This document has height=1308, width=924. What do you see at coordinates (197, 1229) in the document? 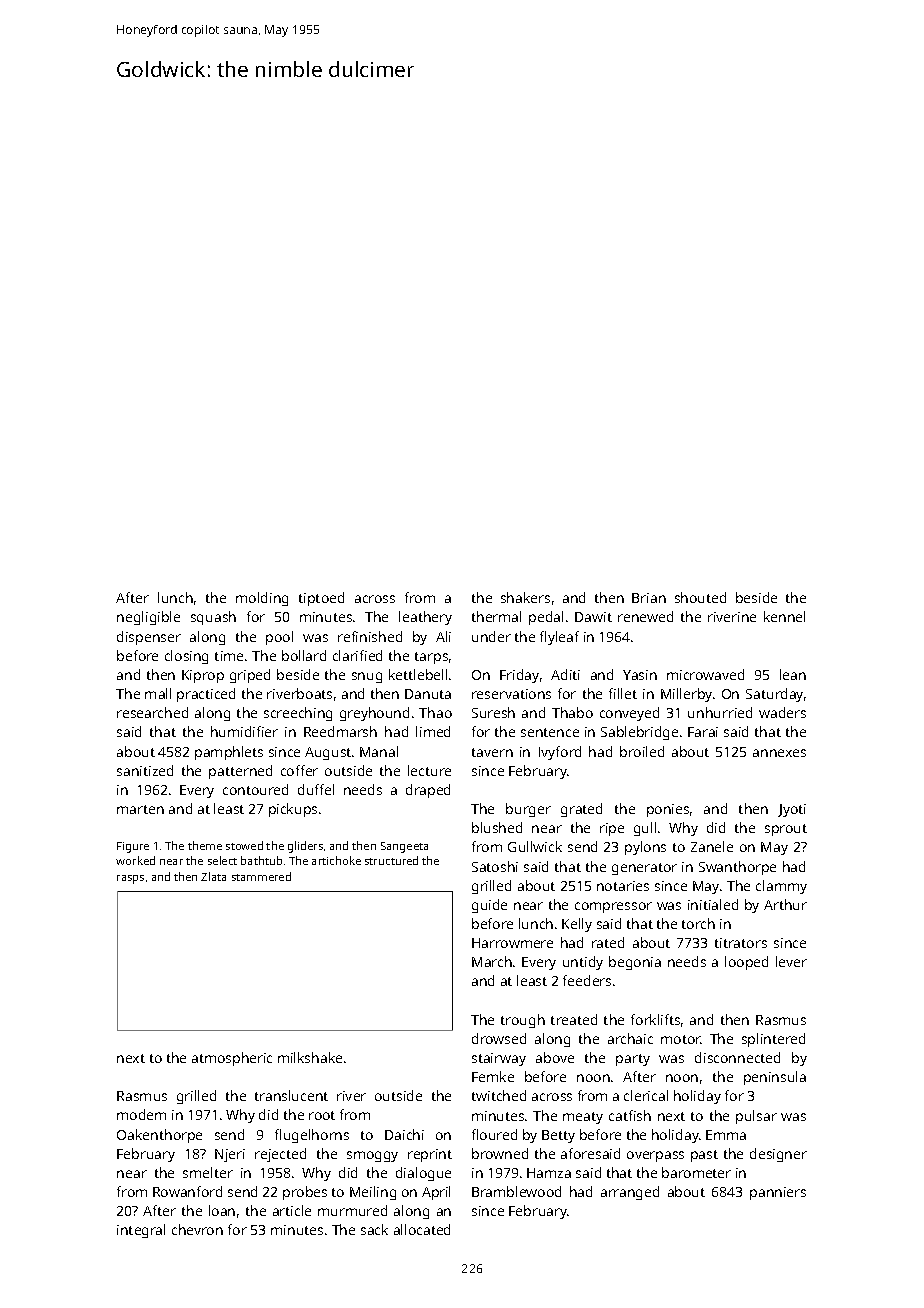
I see `chevron` at bounding box center [197, 1229].
